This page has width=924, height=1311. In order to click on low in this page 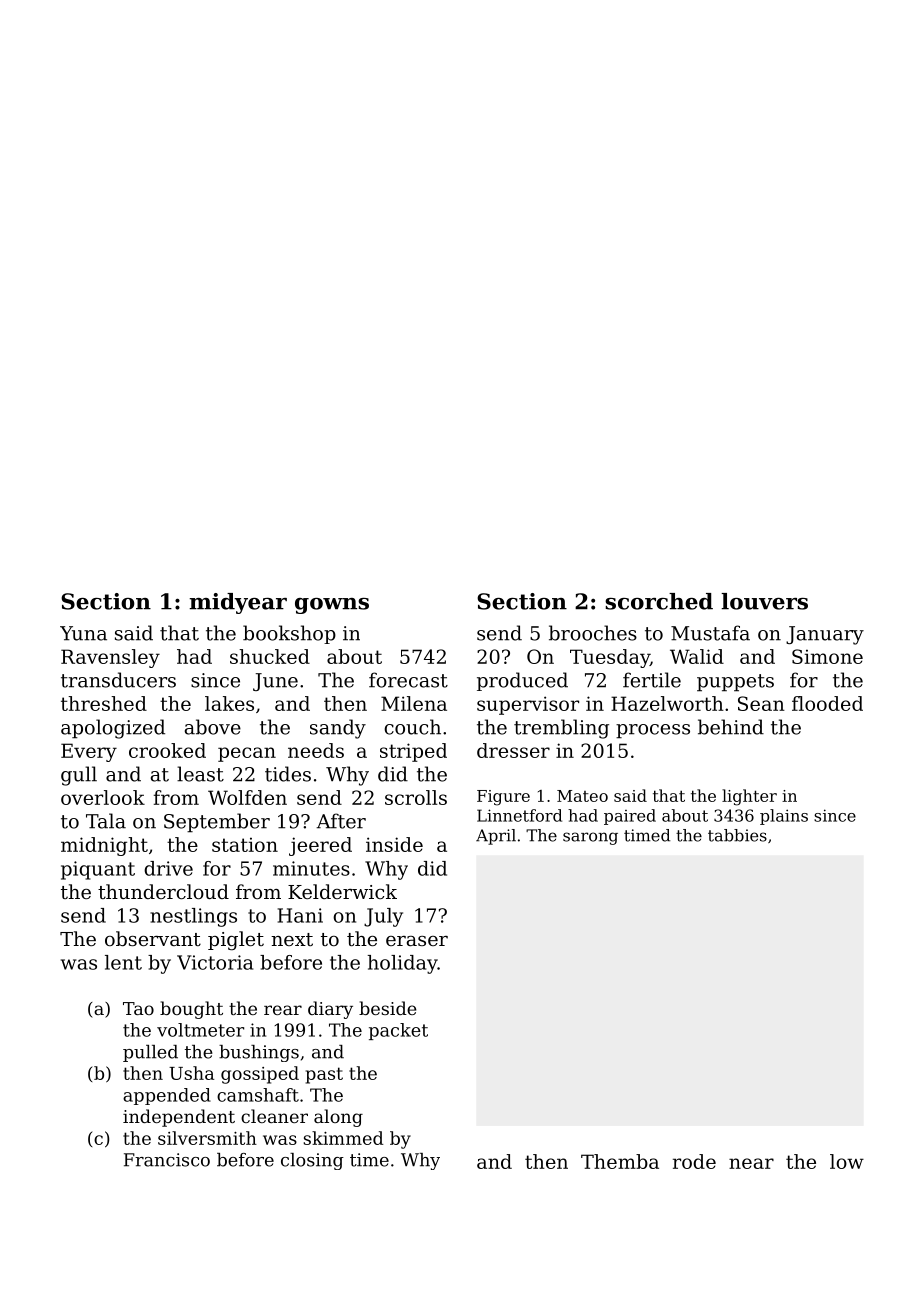, I will do `click(847, 1161)`.
